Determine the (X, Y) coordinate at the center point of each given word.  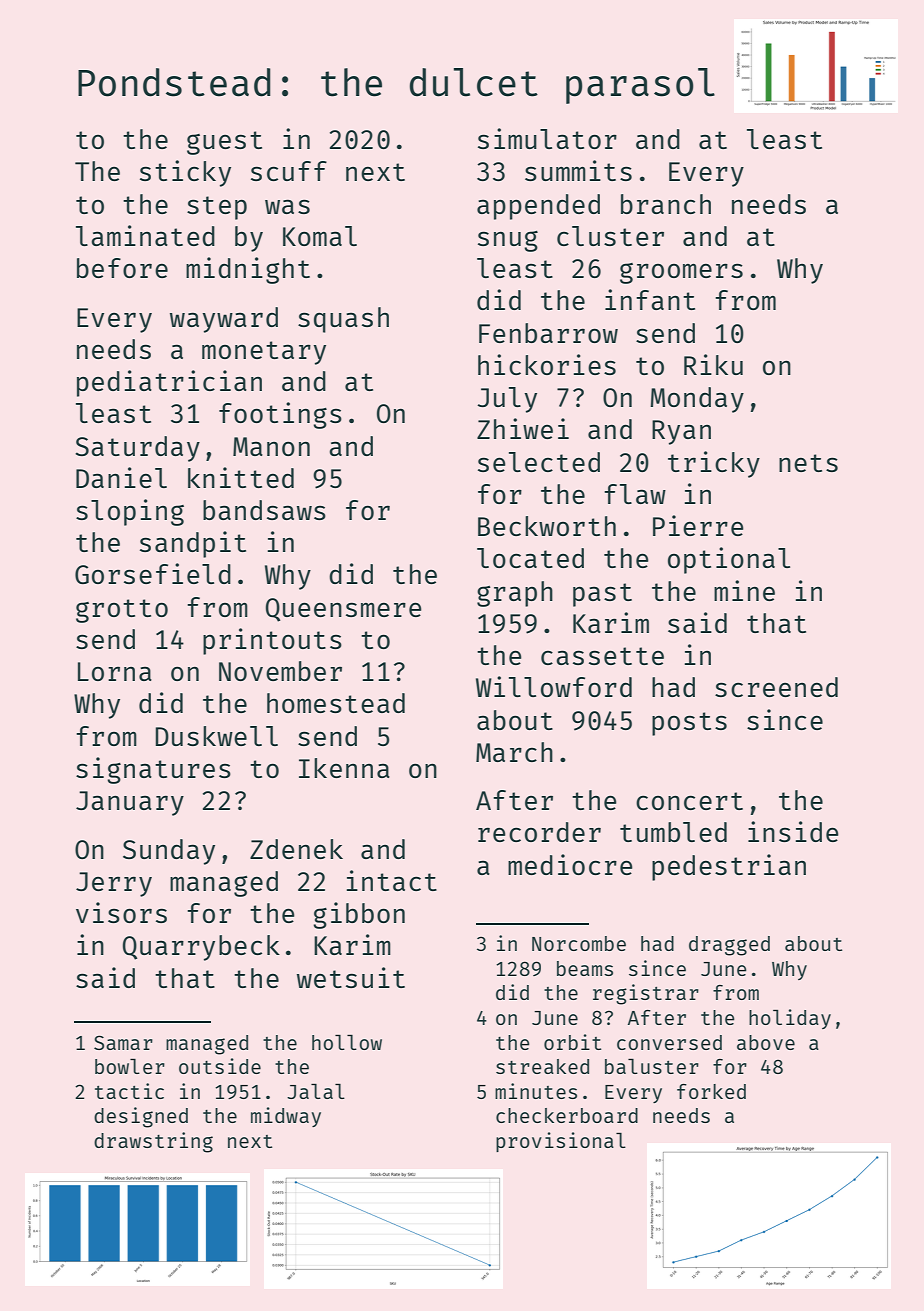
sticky (185, 173)
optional (729, 560)
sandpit (193, 544)
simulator (547, 138)
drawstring (153, 1142)
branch (666, 204)
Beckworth (547, 526)
